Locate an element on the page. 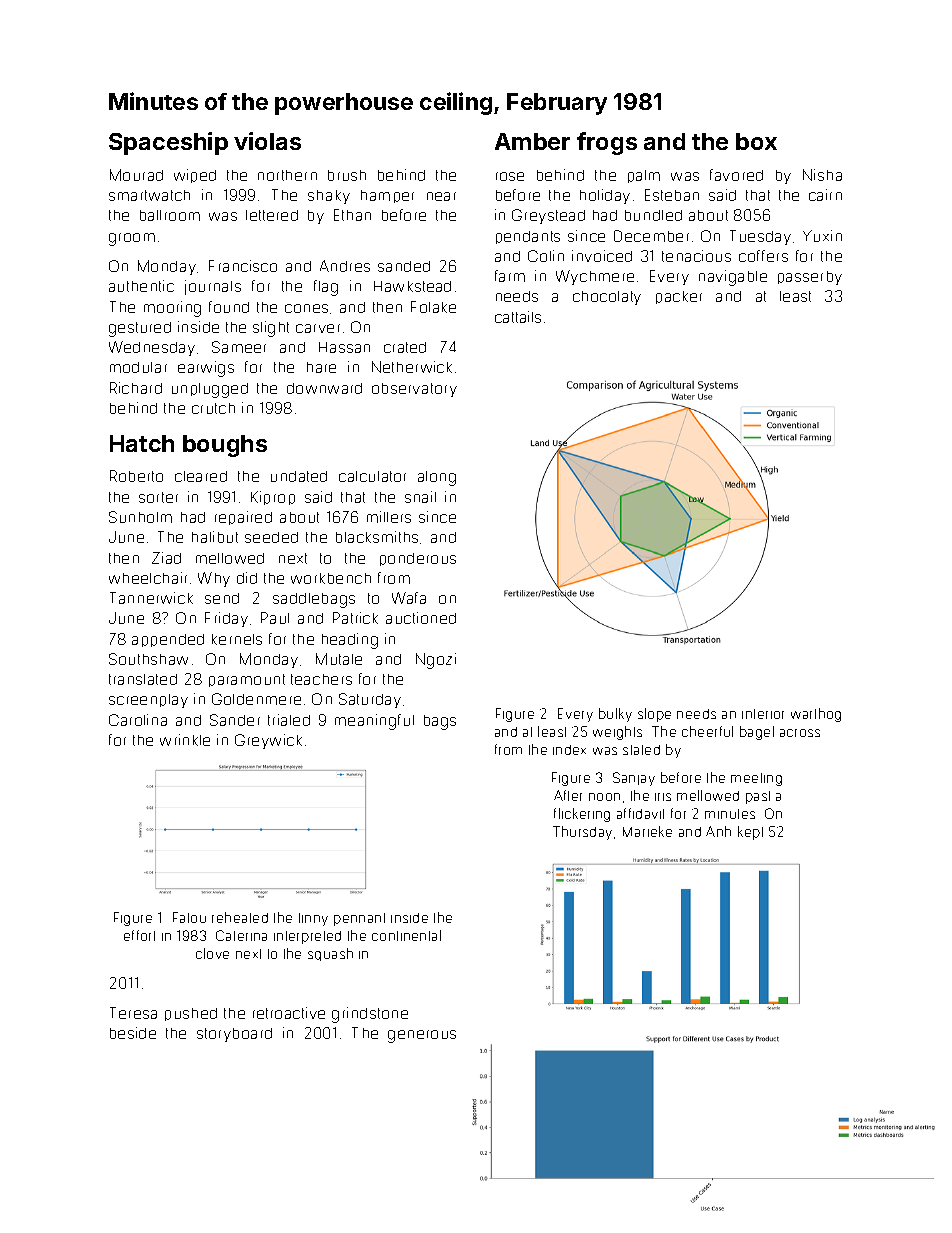 Image resolution: width=952 pixels, height=1233 pixels. effort is located at coordinates (139, 935).
